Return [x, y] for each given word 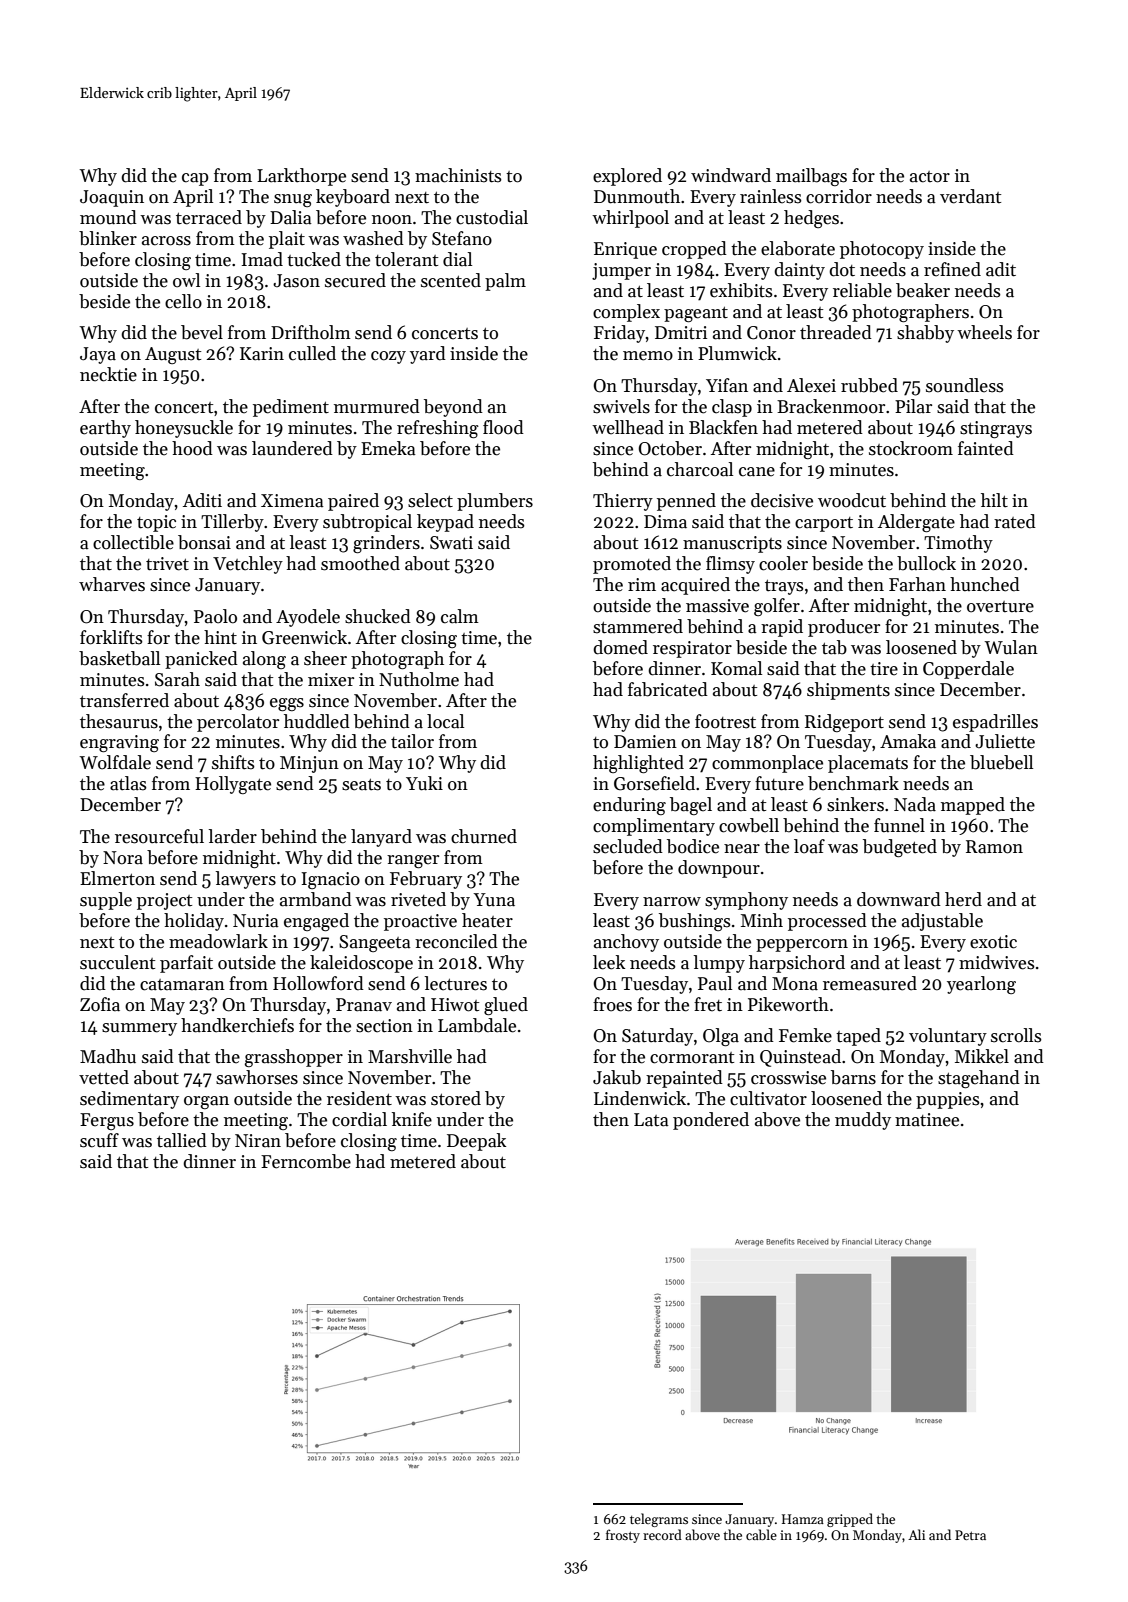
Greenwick [304, 637]
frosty [623, 1536]
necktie [108, 374]
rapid [782, 628]
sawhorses [257, 1077]
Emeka [388, 448]
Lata [651, 1120]
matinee [927, 1120]
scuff [99, 1140]
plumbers [495, 502]
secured [355, 280]
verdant [970, 196]
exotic [993, 942]
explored [627, 177]
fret [708, 1004]
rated [1015, 521]
